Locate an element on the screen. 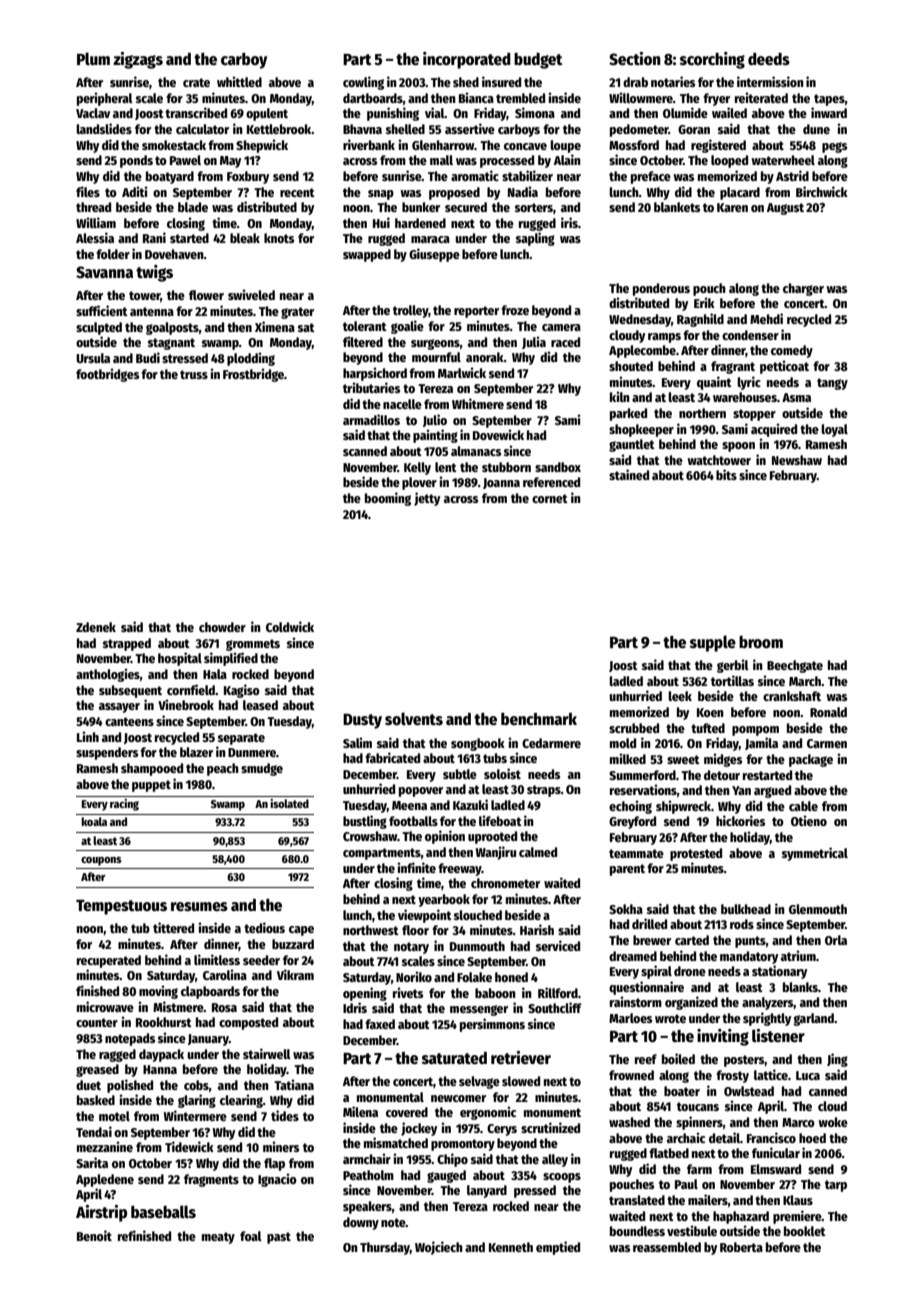 The width and height of the screenshot is (924, 1308). parent is located at coordinates (627, 870).
